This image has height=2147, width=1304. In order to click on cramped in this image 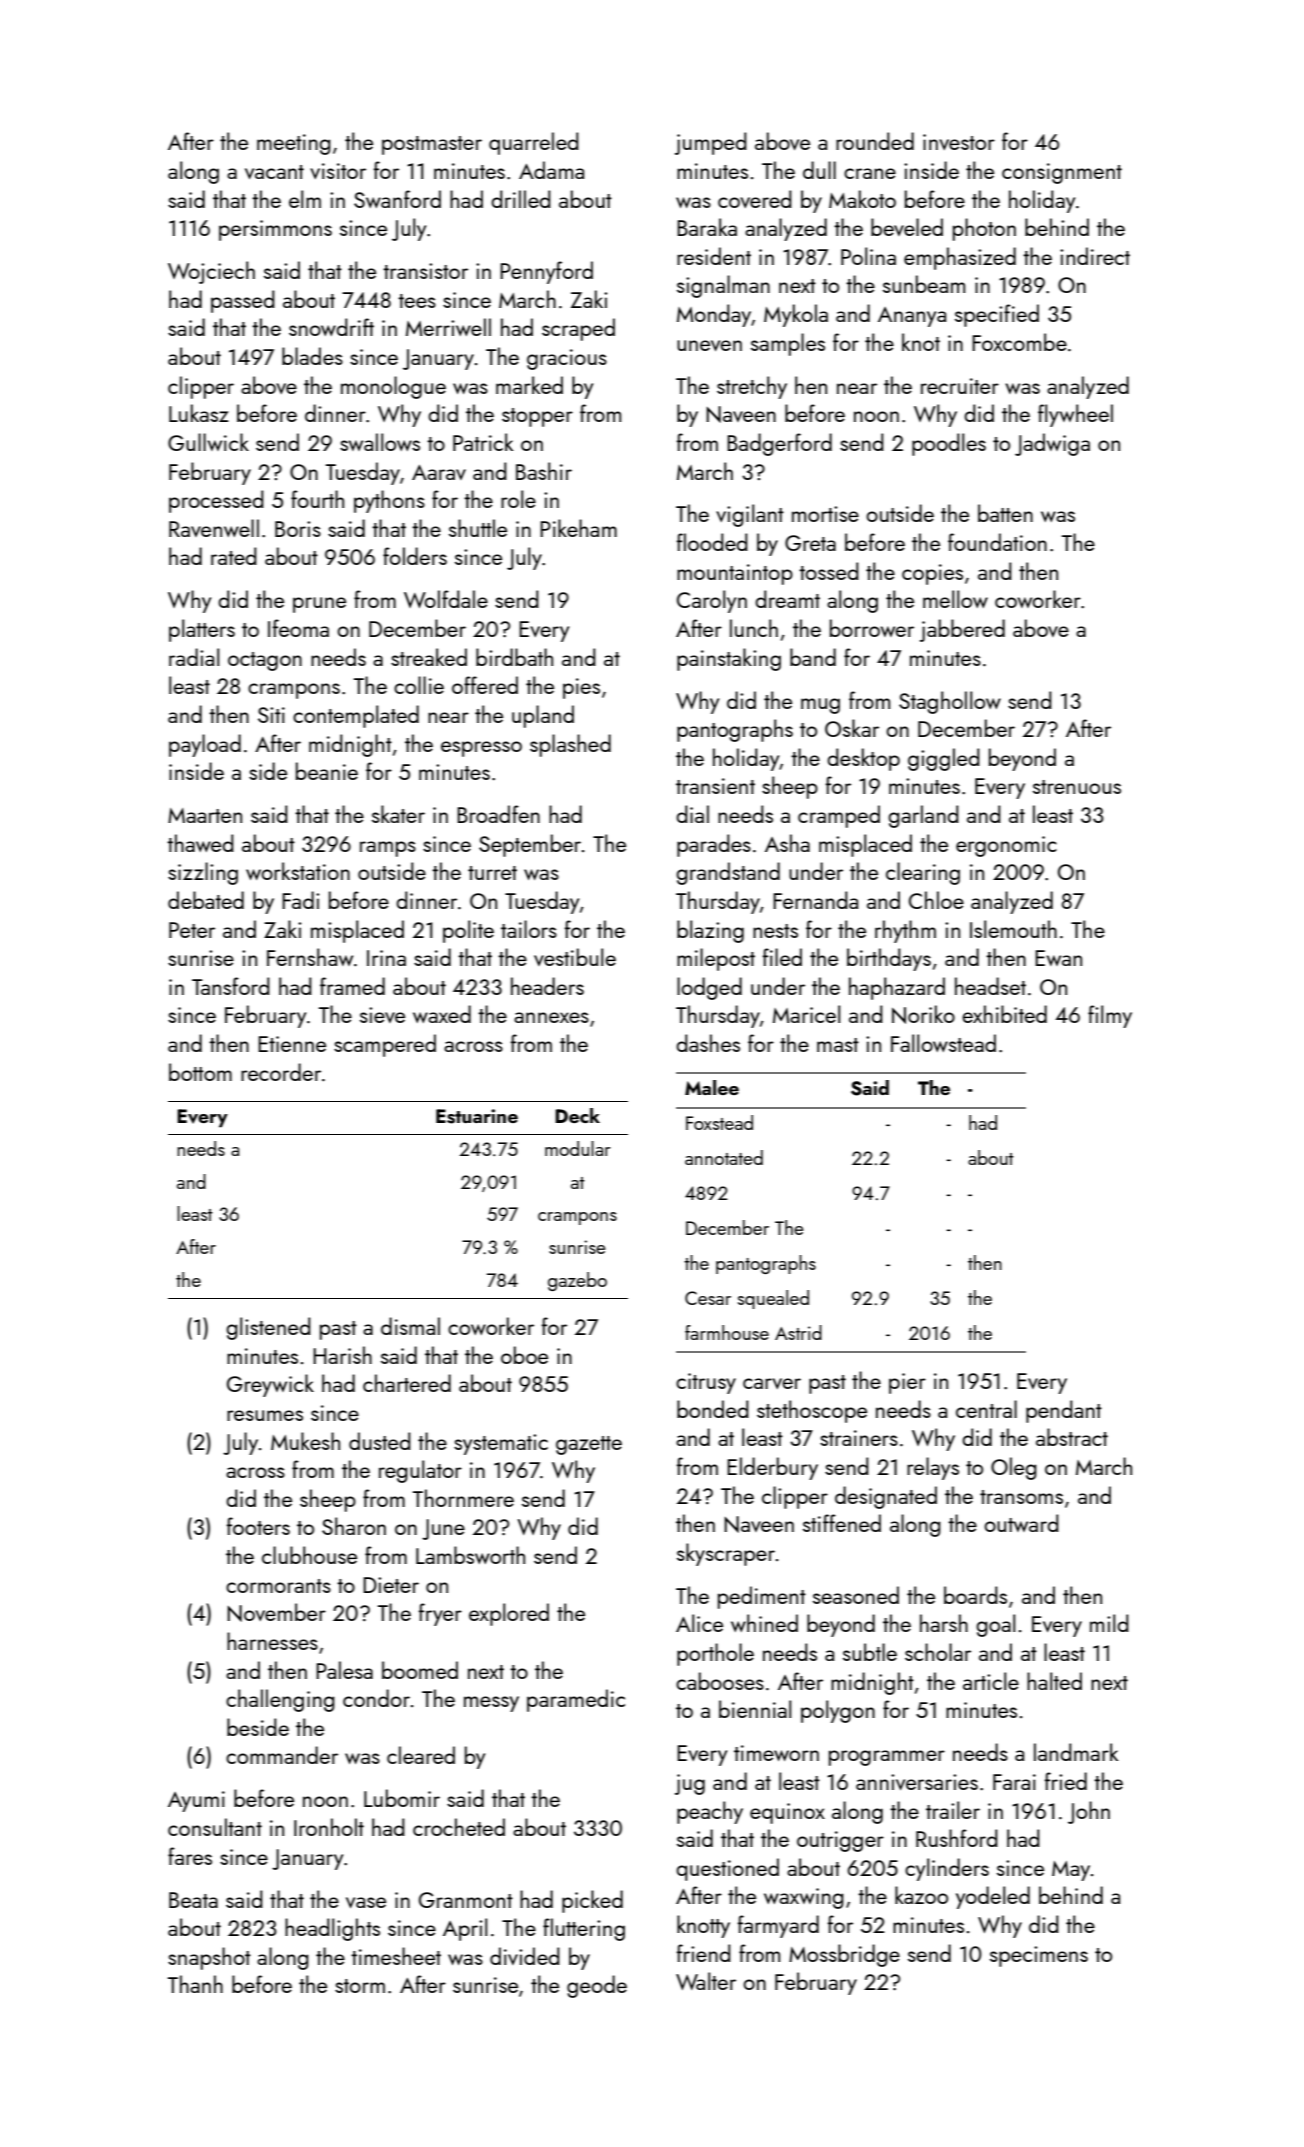, I will do `click(839, 816)`.
